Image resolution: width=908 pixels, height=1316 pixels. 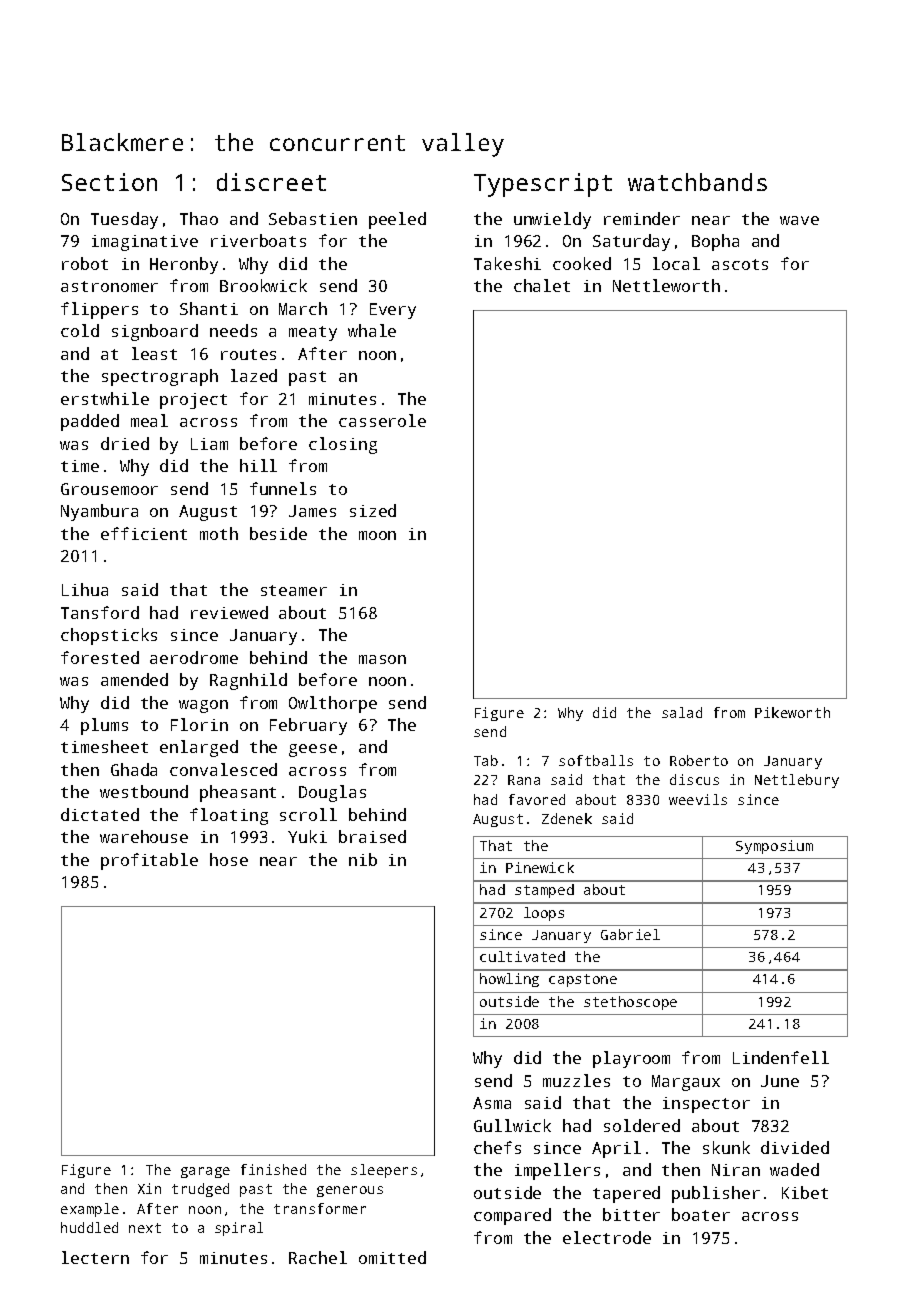 I want to click on reviewed, so click(x=229, y=612).
